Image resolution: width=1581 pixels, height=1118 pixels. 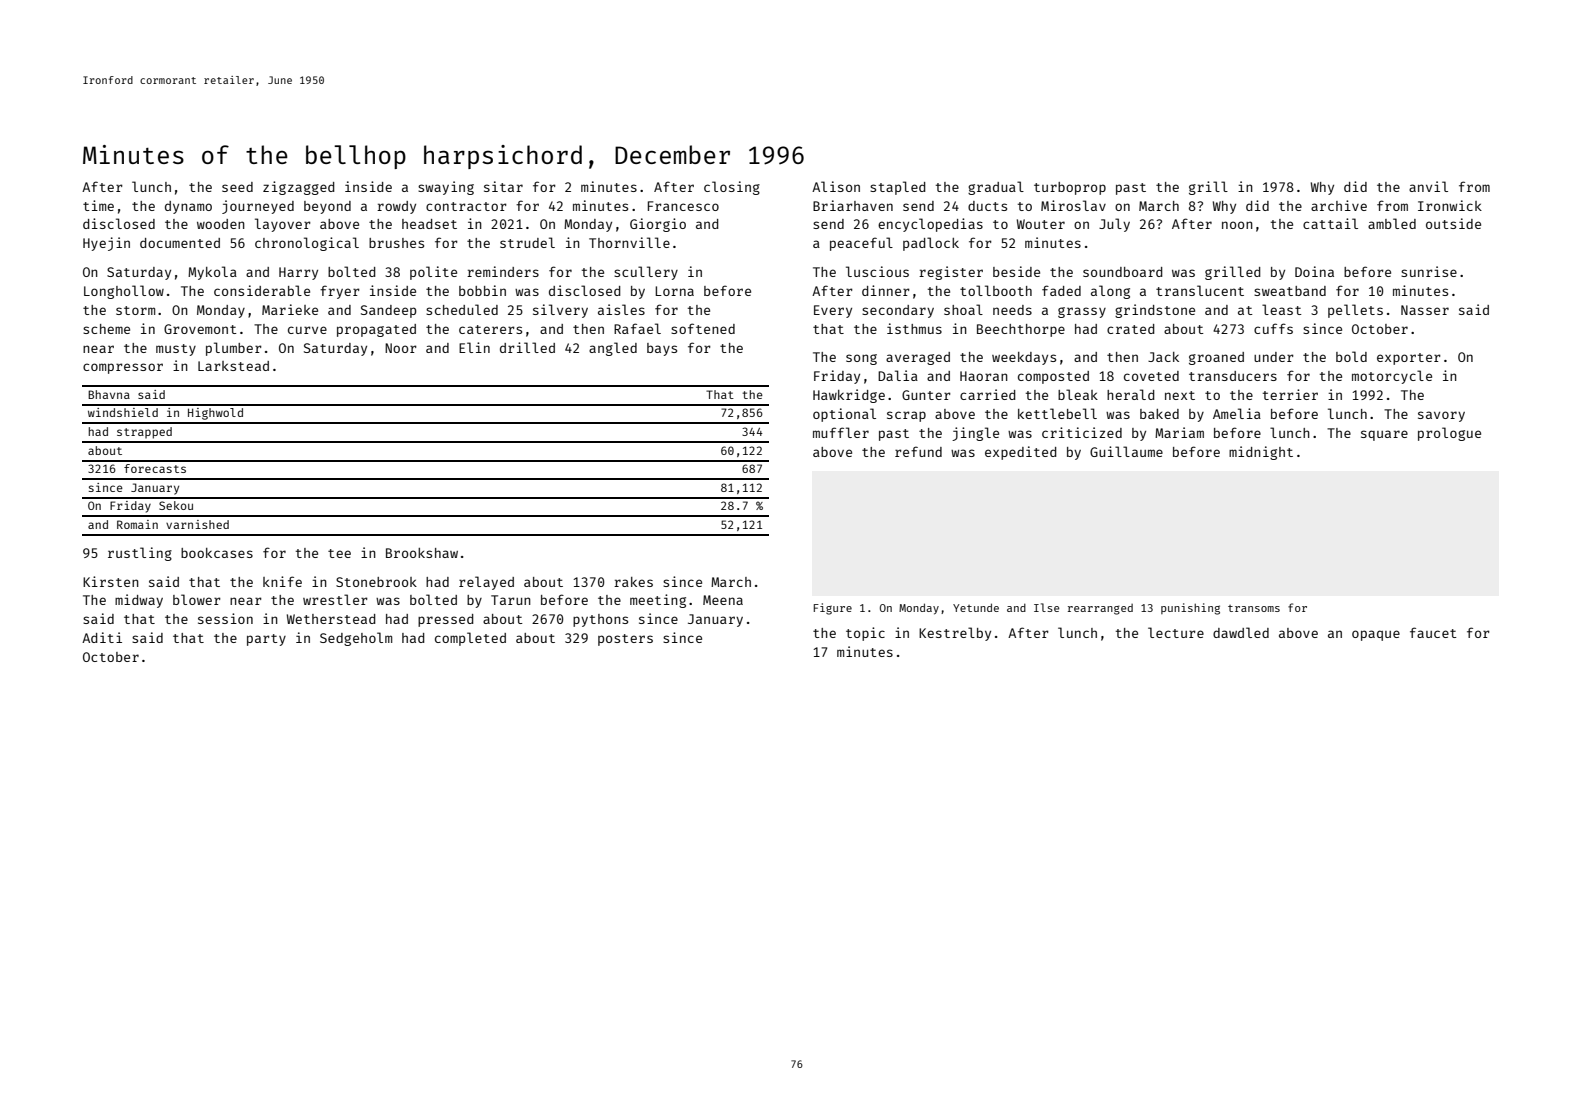 I want to click on Francesco, so click(x=683, y=206).
